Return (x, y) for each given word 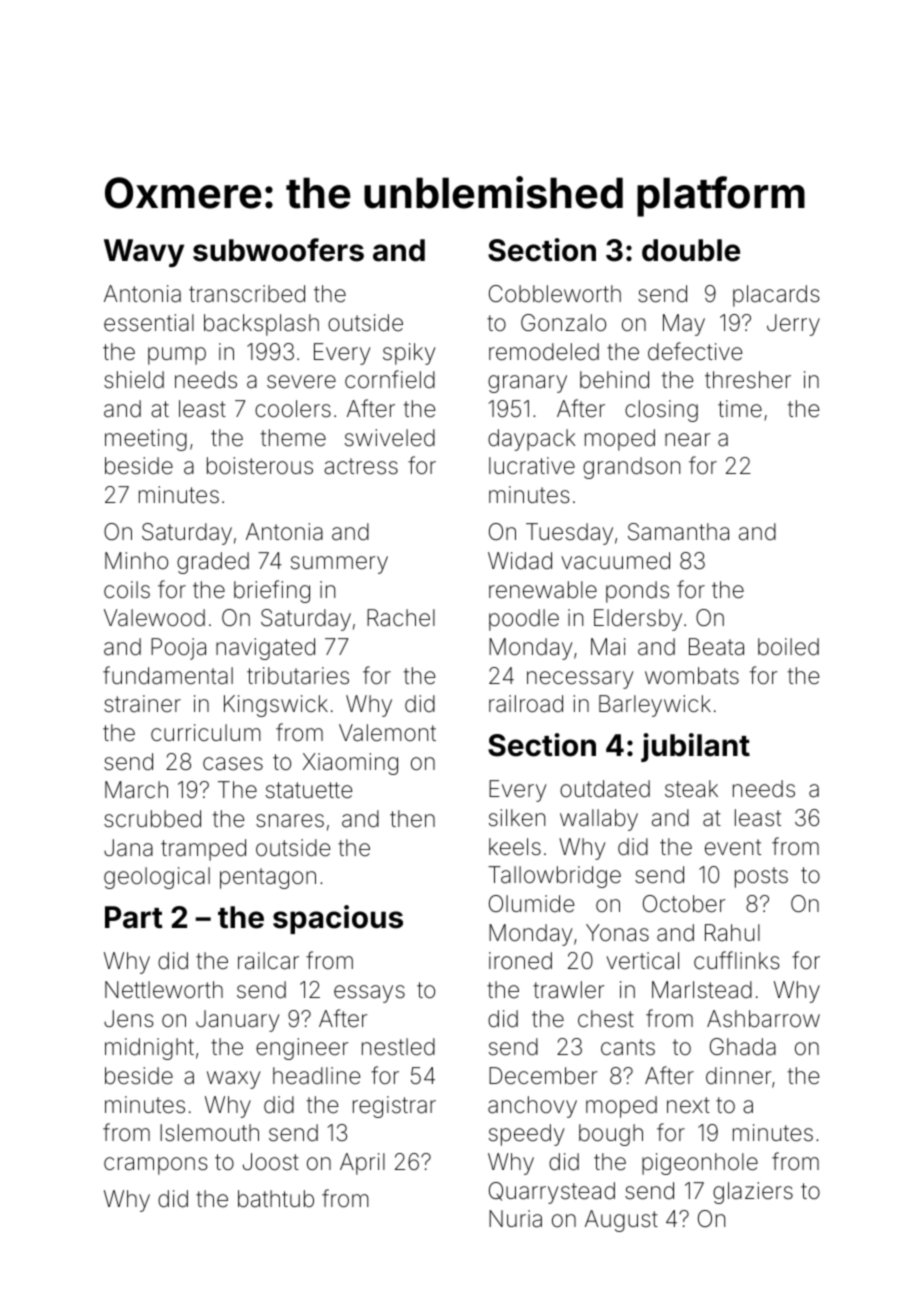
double (691, 250)
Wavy (144, 253)
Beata (716, 647)
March (136, 790)
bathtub (276, 1199)
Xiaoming (350, 764)
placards (776, 296)
